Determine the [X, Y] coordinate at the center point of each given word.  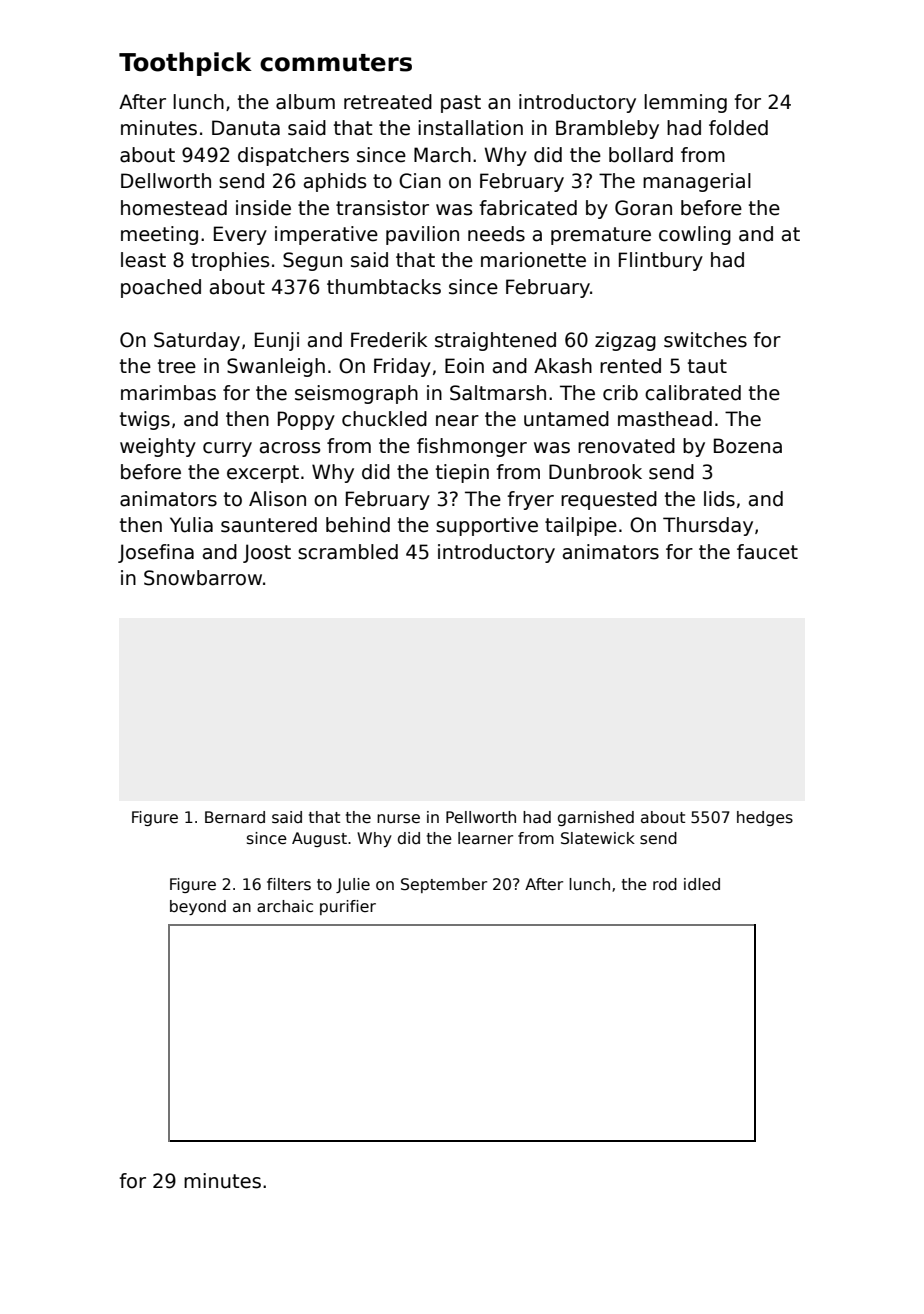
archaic [285, 906]
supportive [487, 526]
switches [705, 340]
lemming [685, 103]
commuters [336, 63]
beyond [198, 907]
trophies [230, 261]
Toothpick [185, 64]
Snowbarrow [203, 578]
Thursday [708, 526]
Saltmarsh [498, 393]
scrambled [348, 552]
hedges [765, 818]
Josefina [156, 553]
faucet [767, 552]
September [444, 885]
